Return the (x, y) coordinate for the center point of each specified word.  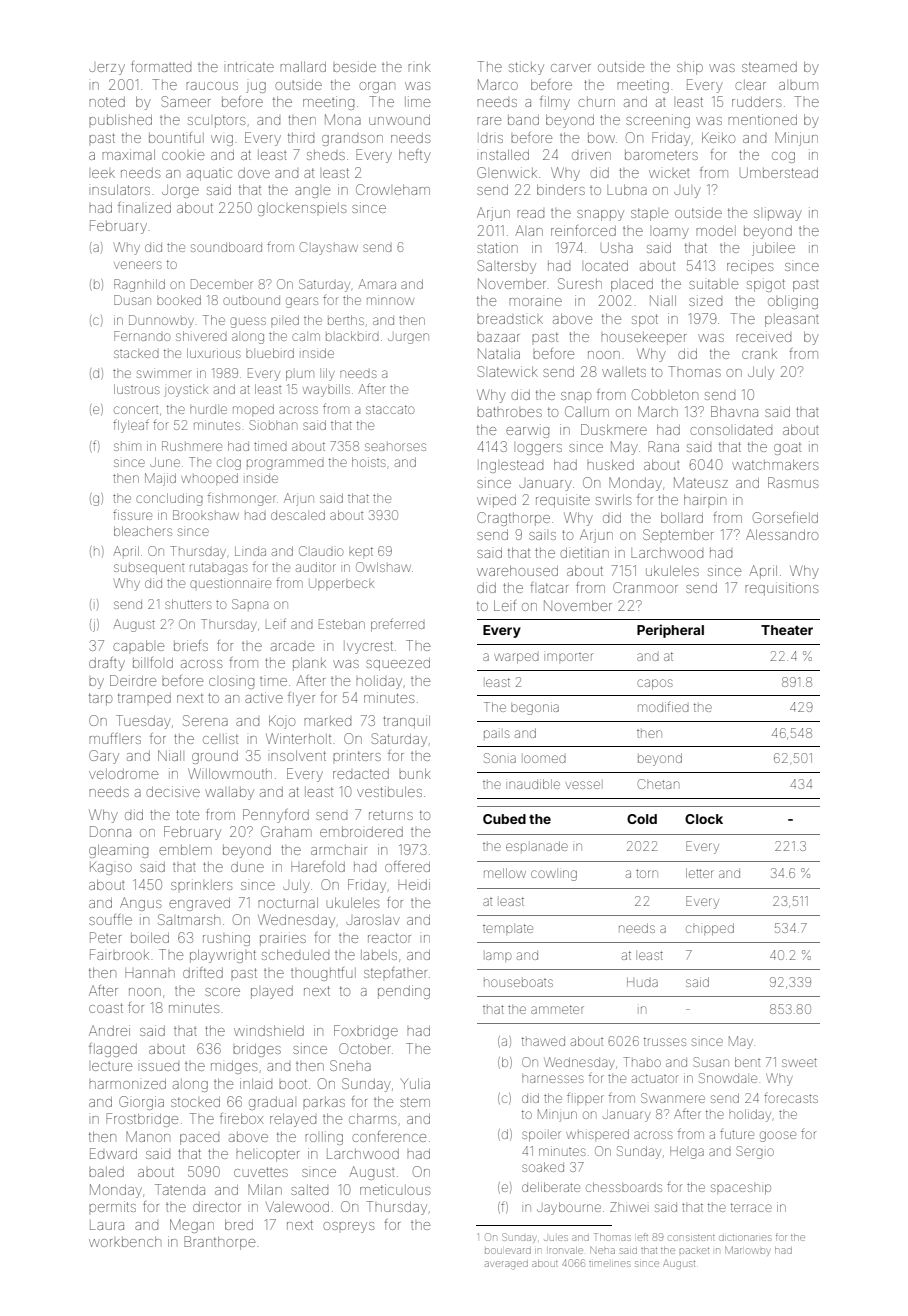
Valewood (297, 1206)
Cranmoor (645, 587)
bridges (257, 1050)
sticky (526, 68)
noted (107, 102)
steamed (769, 67)
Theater (787, 630)
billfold (153, 662)
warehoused (517, 570)
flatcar (549, 587)
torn (647, 873)
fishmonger (242, 499)
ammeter (557, 1009)
